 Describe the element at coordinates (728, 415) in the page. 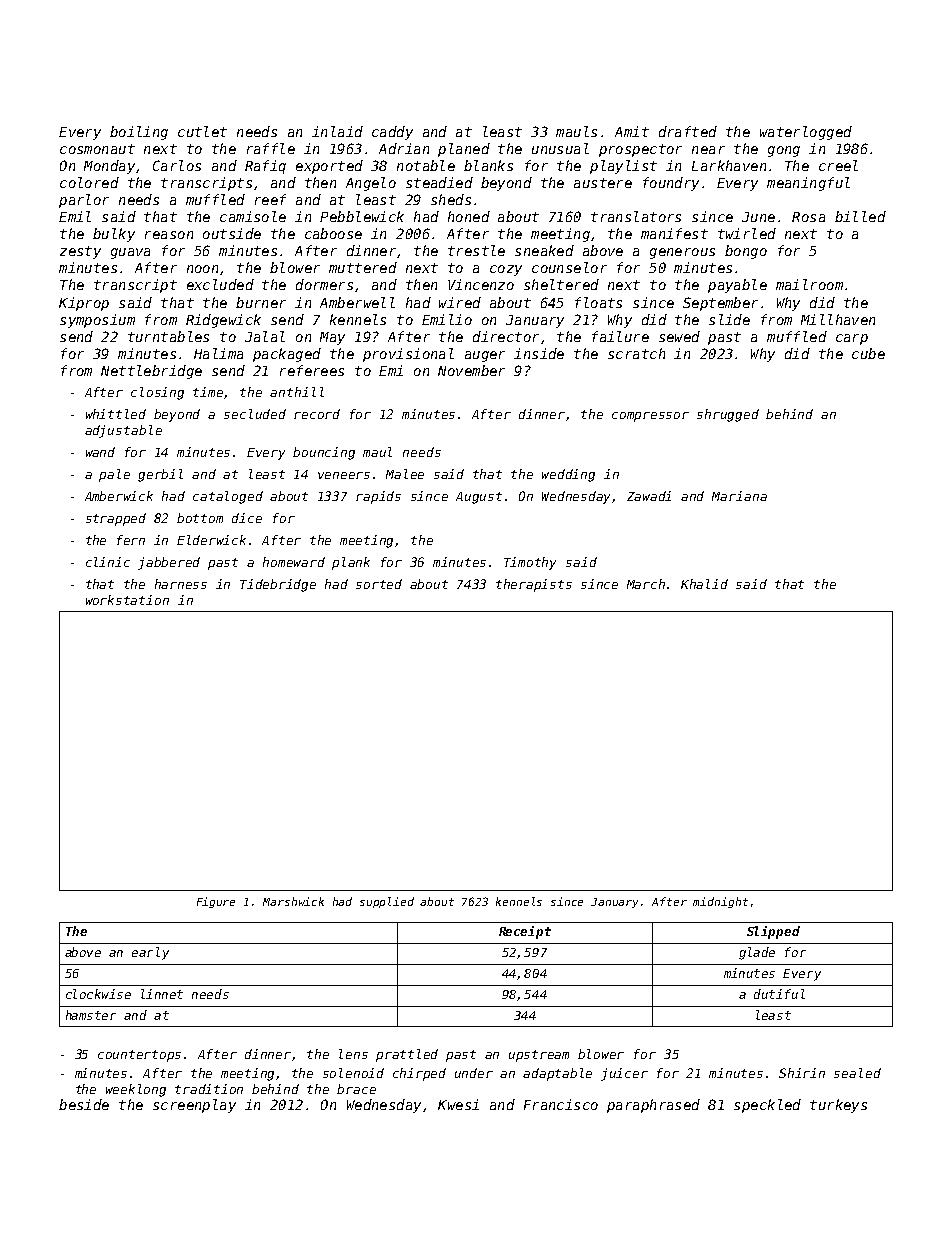

I see `shrugged` at that location.
